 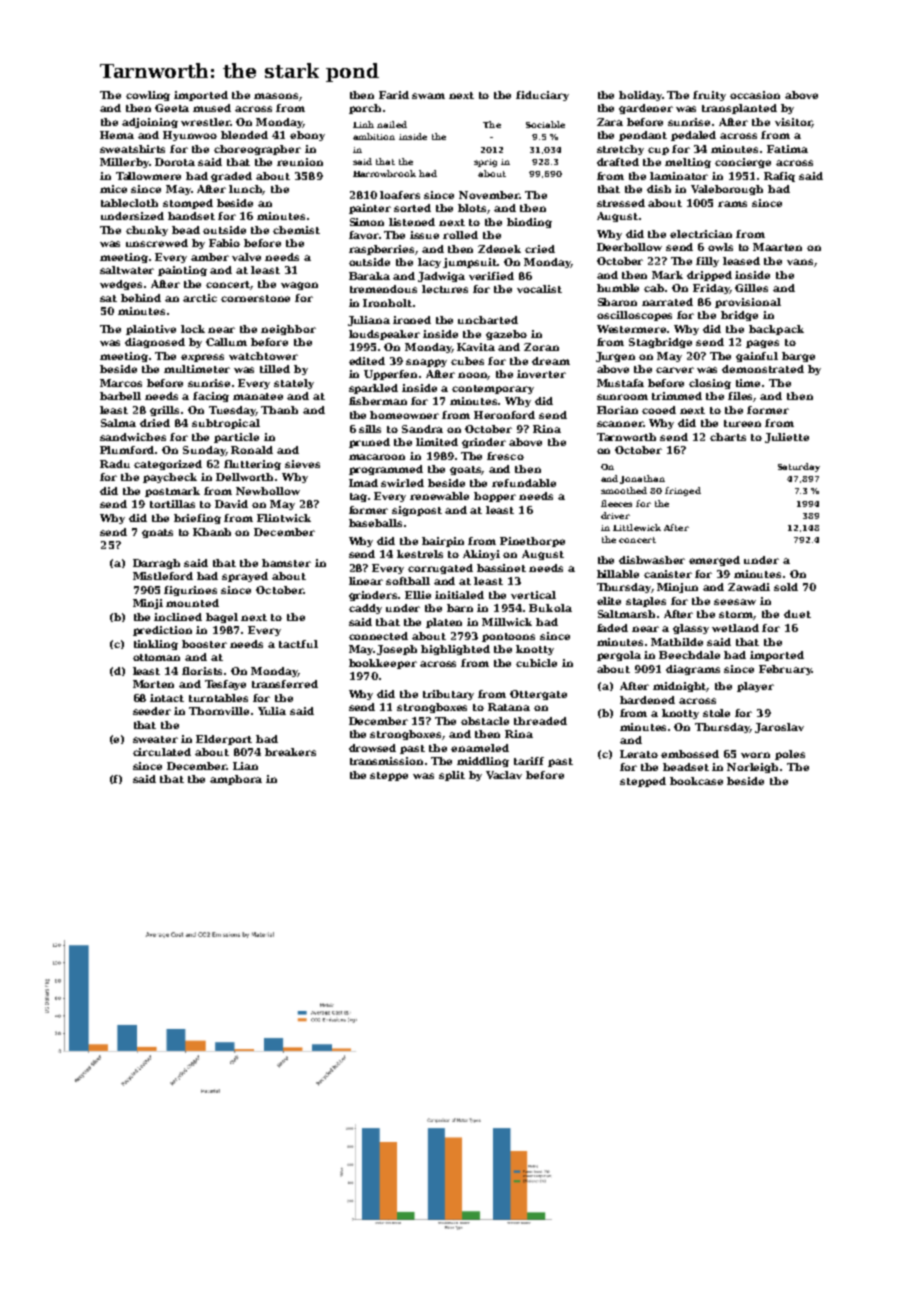 I want to click on fruity, so click(x=709, y=96).
